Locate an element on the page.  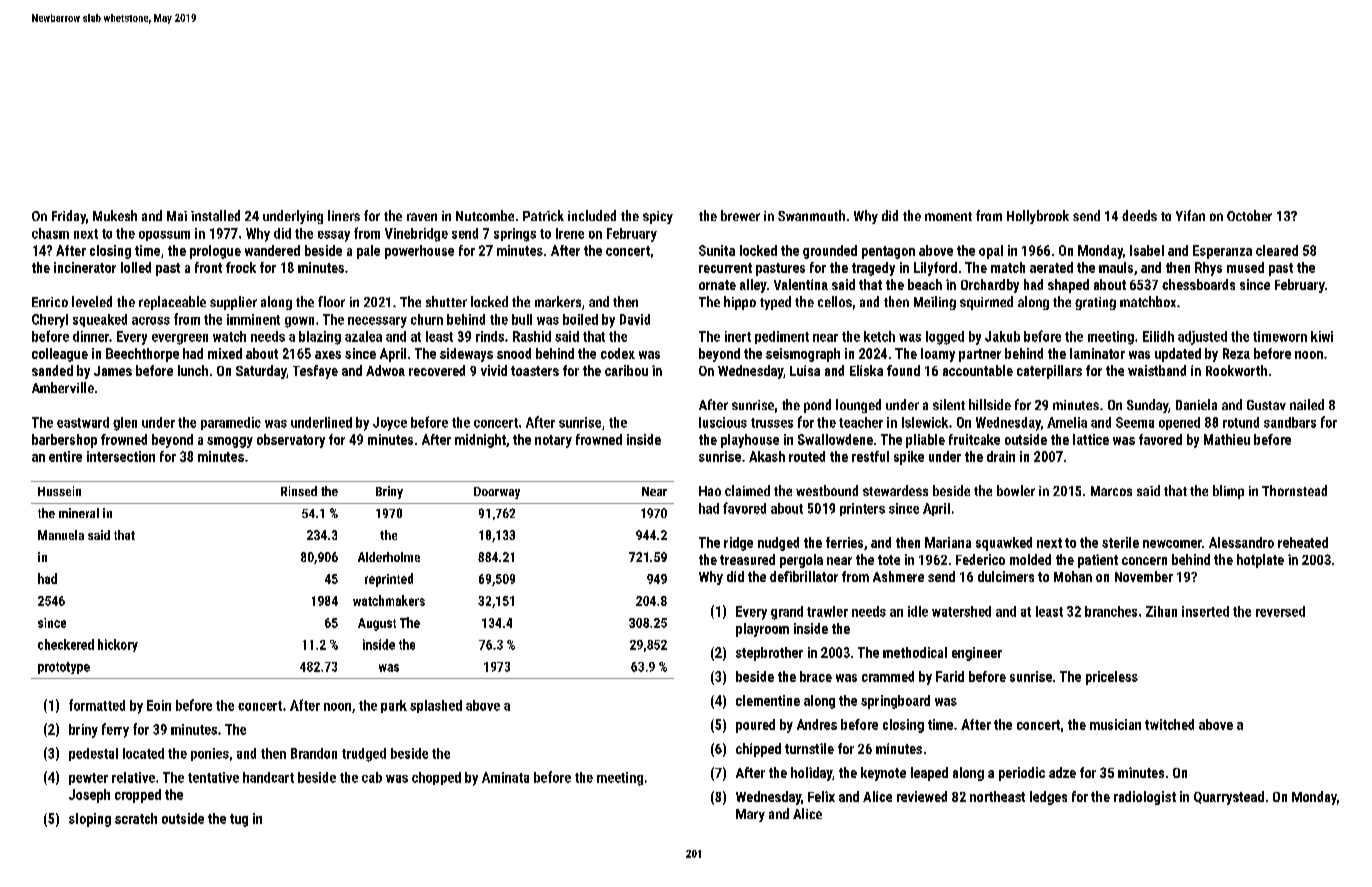
David is located at coordinates (635, 319).
